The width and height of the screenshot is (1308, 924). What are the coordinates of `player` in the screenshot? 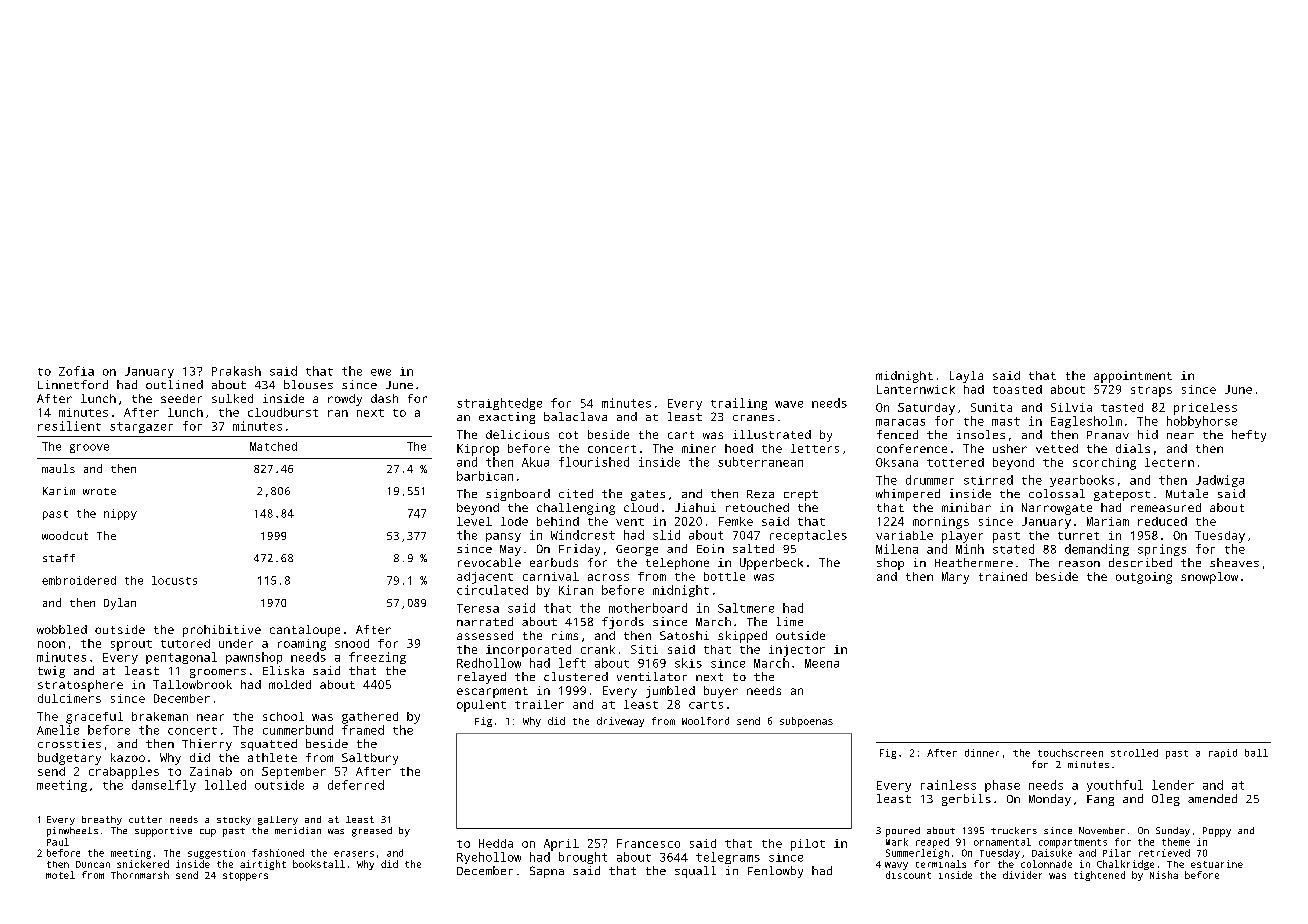 It's located at (962, 537).
